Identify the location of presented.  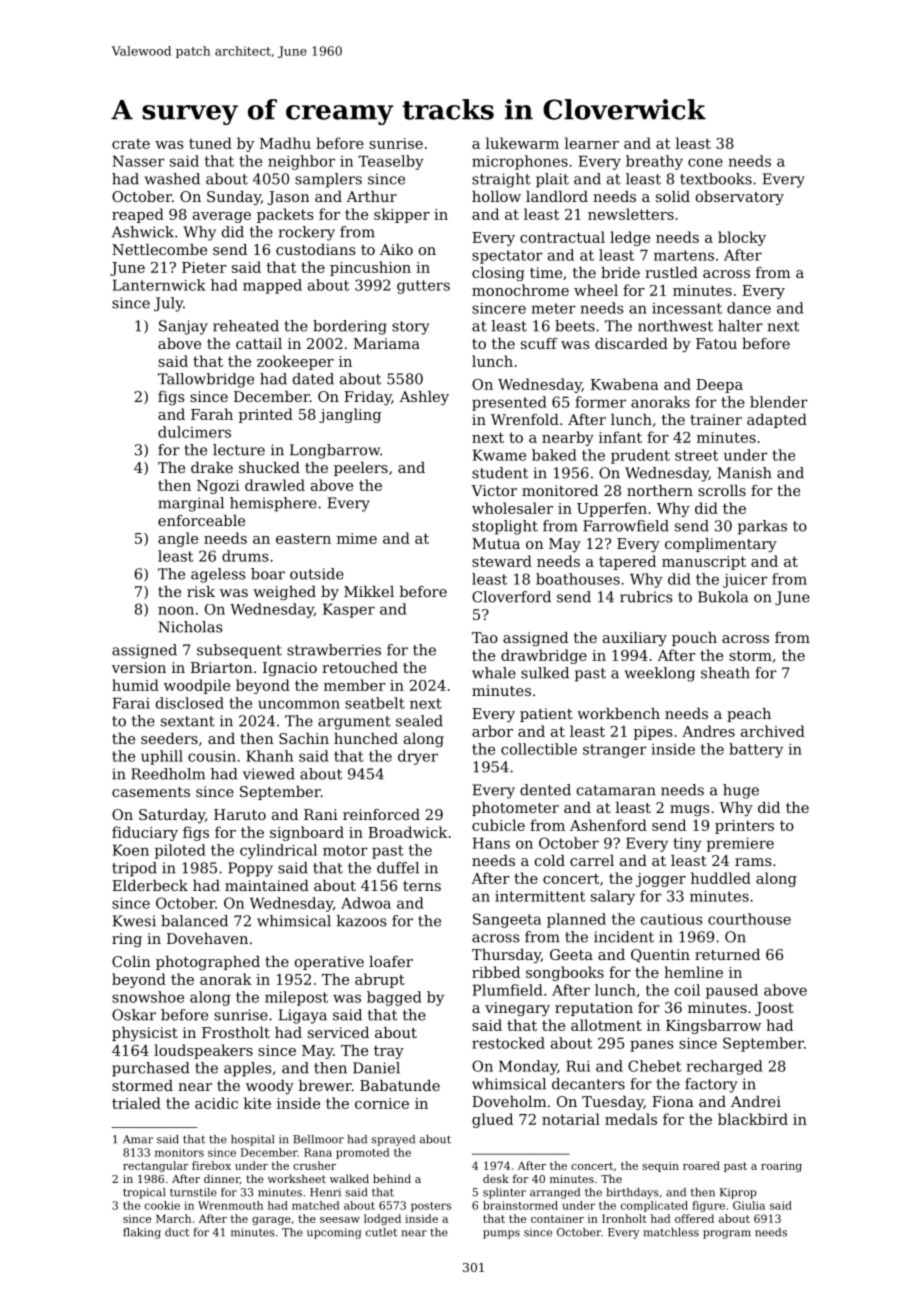
(509, 403).
